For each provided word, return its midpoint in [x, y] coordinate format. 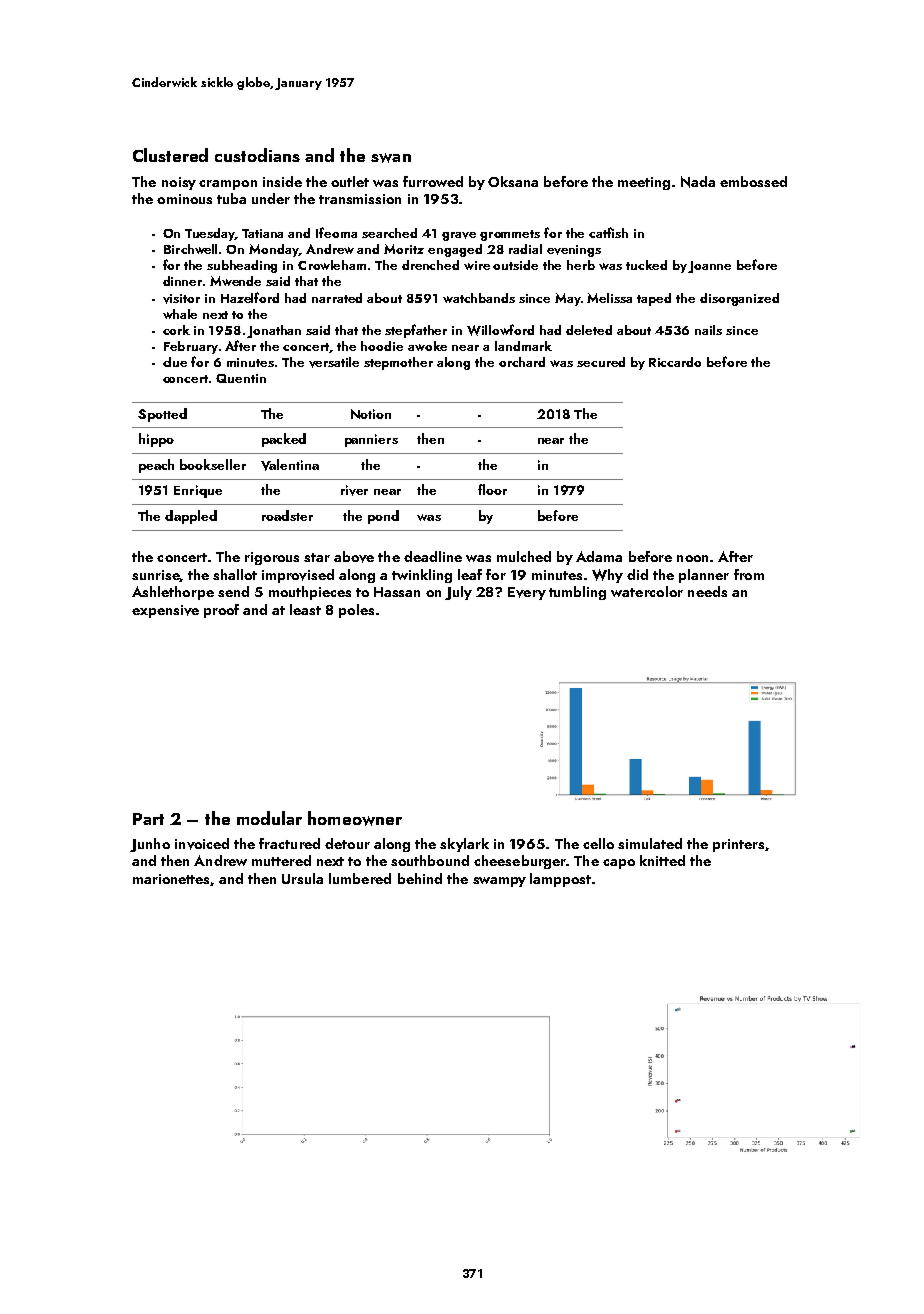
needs [707, 591]
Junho [150, 845]
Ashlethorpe [173, 593]
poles [356, 611]
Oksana [513, 181]
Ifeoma [336, 232]
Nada [698, 182]
